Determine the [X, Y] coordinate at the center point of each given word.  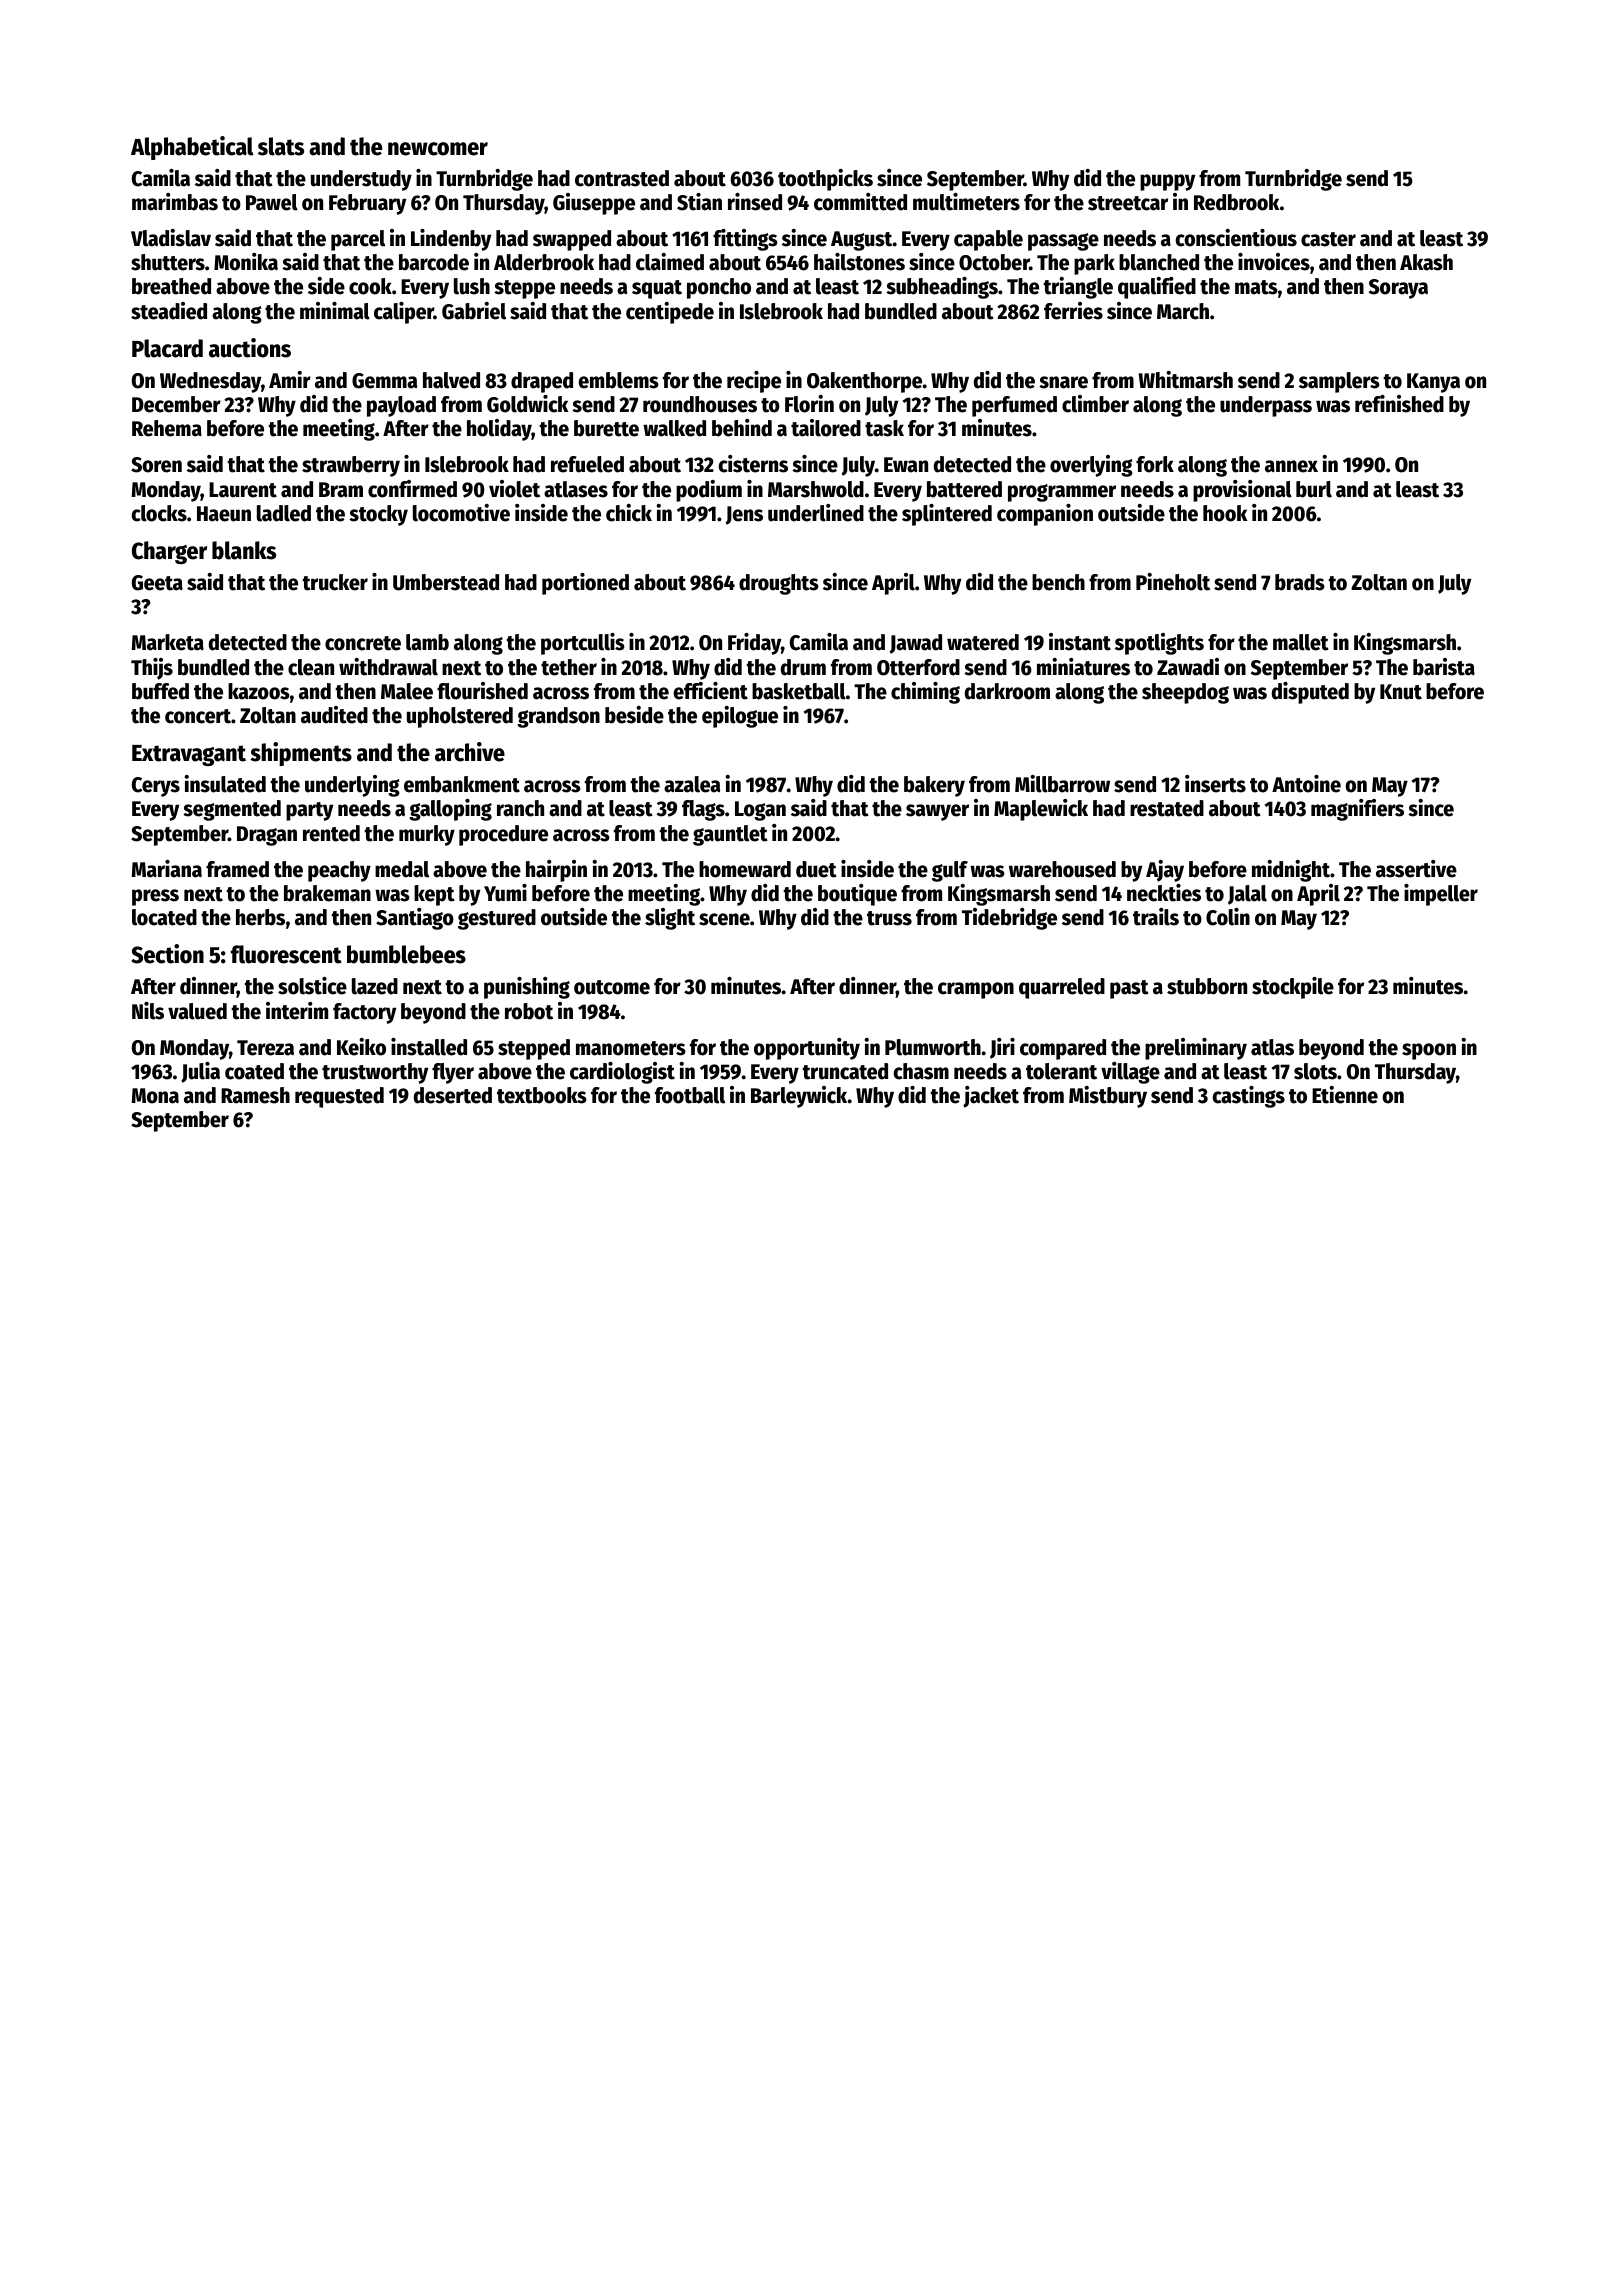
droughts [779, 584]
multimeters [966, 202]
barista [1444, 667]
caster [1328, 239]
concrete [363, 643]
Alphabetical [192, 148]
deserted [453, 1095]
